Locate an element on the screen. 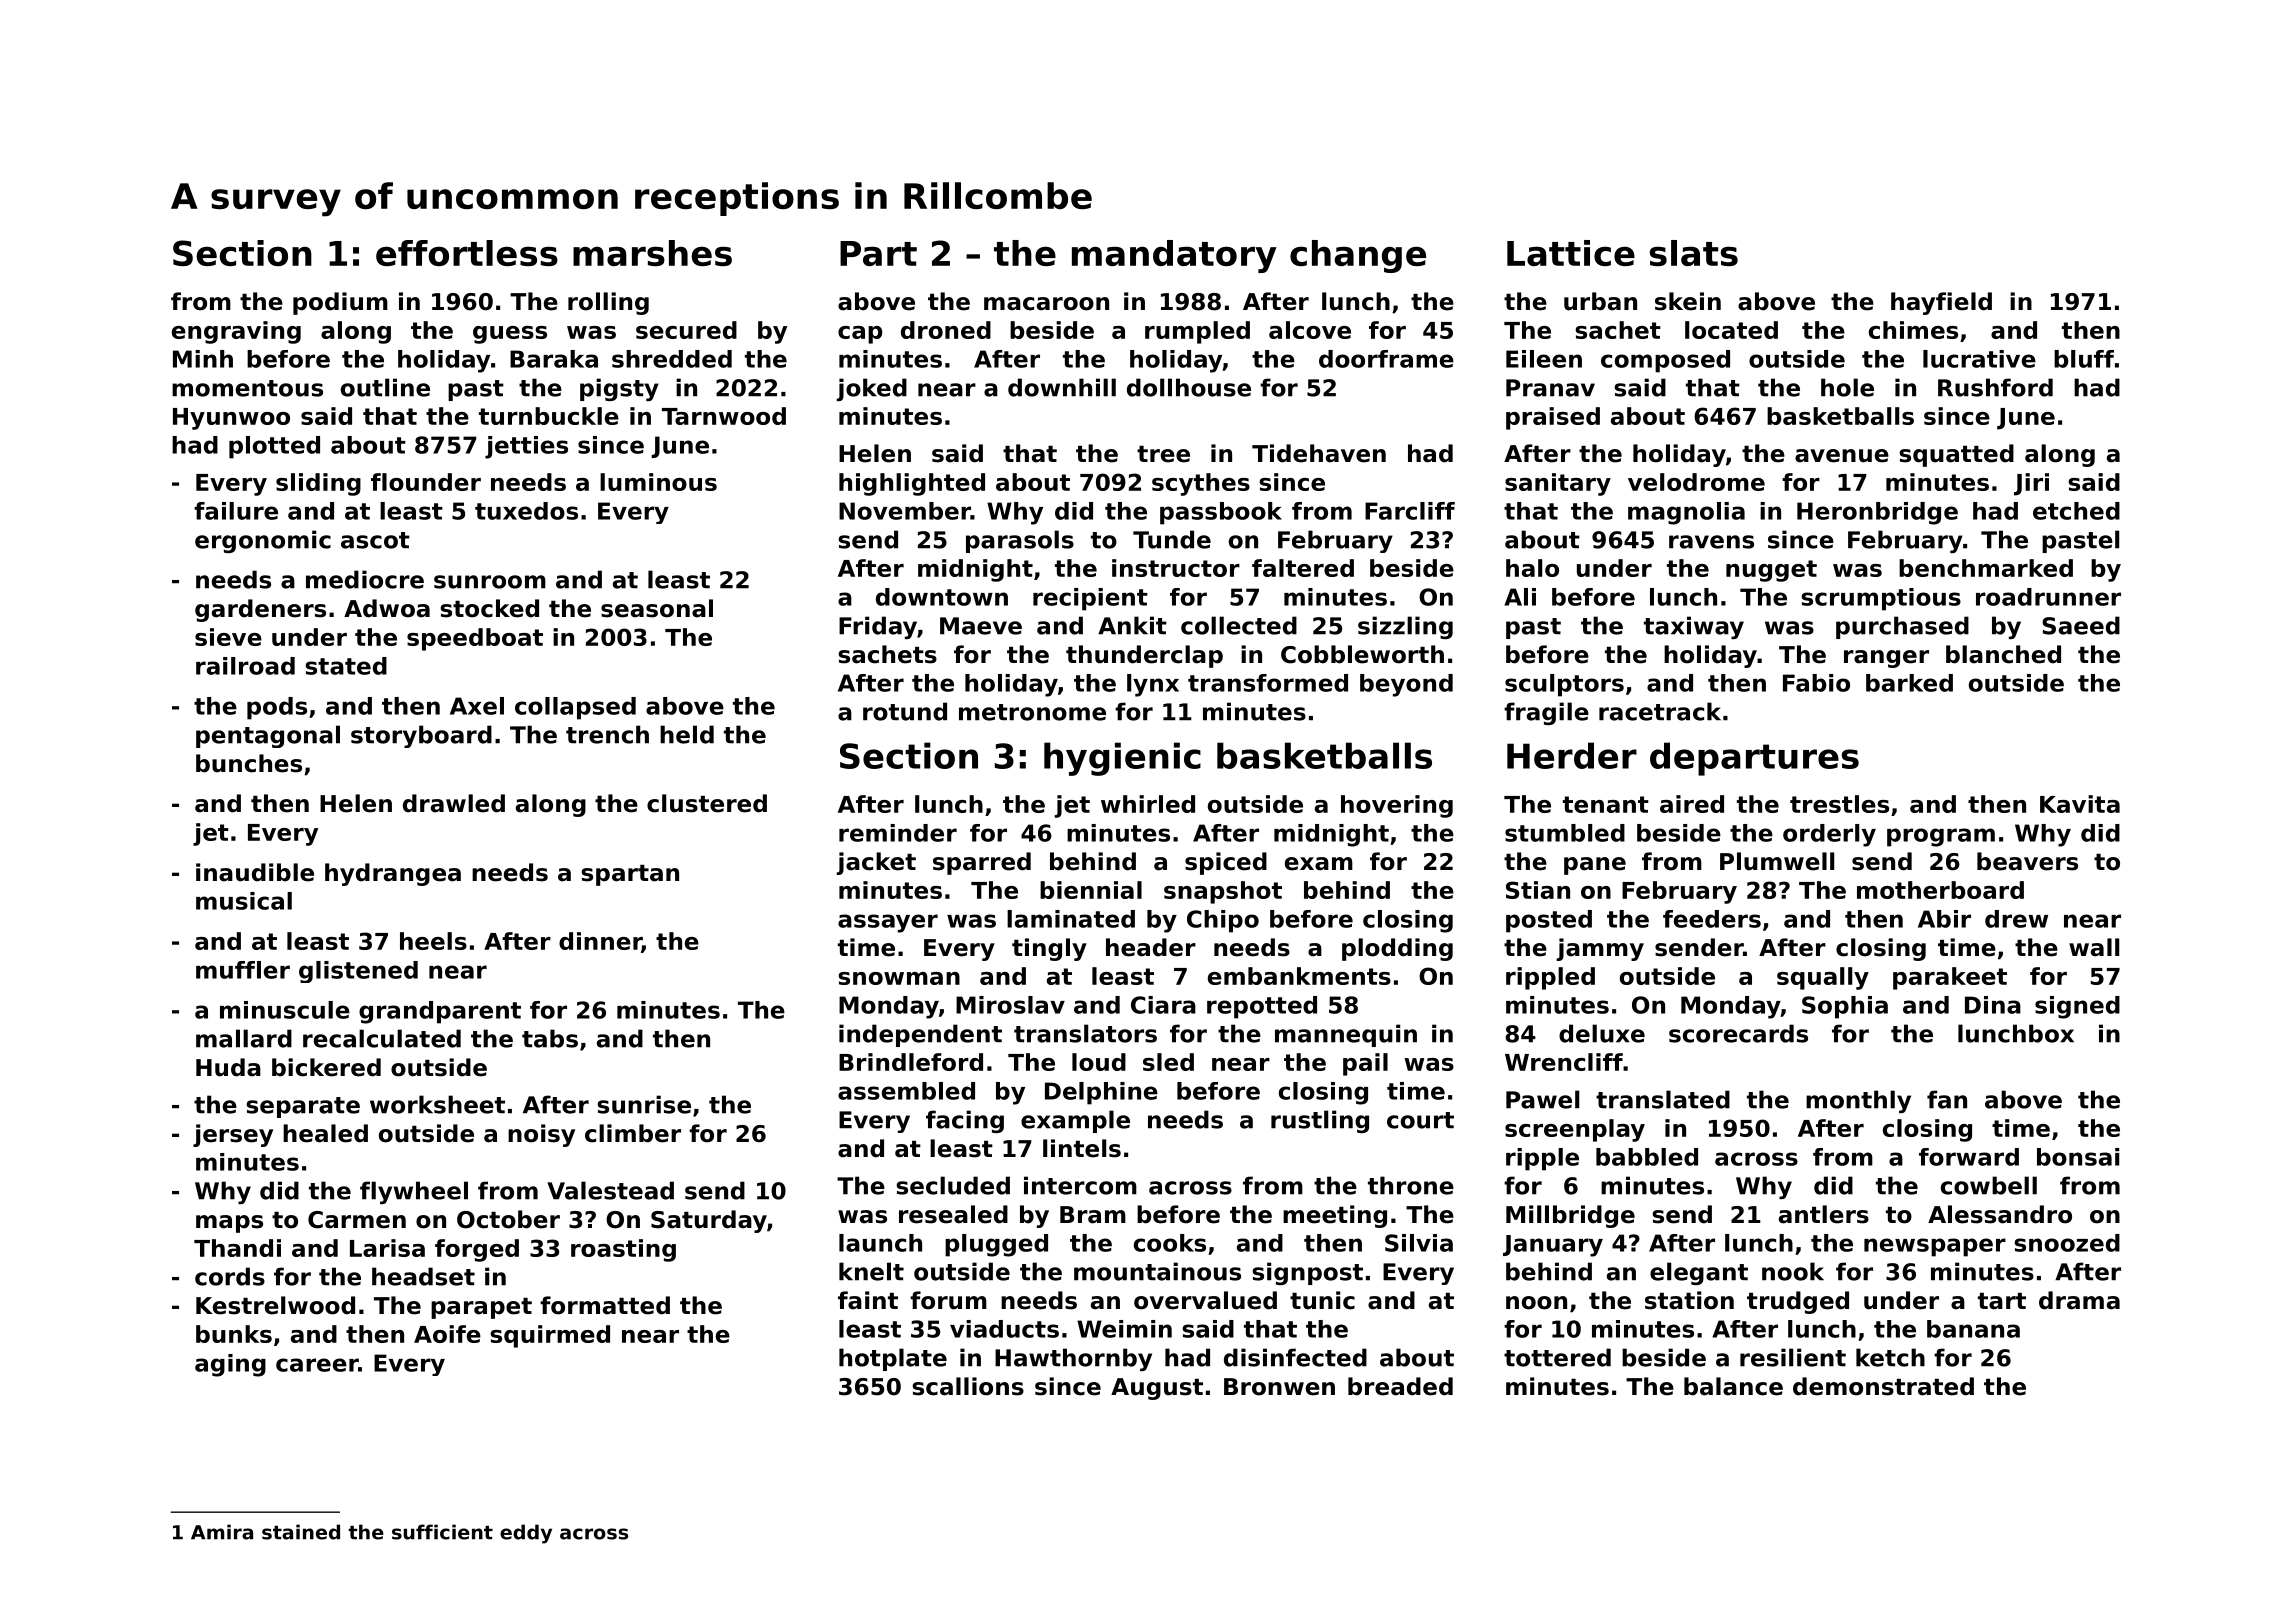 The height and width of the screenshot is (1620, 2292). newspaper is located at coordinates (1935, 1247).
